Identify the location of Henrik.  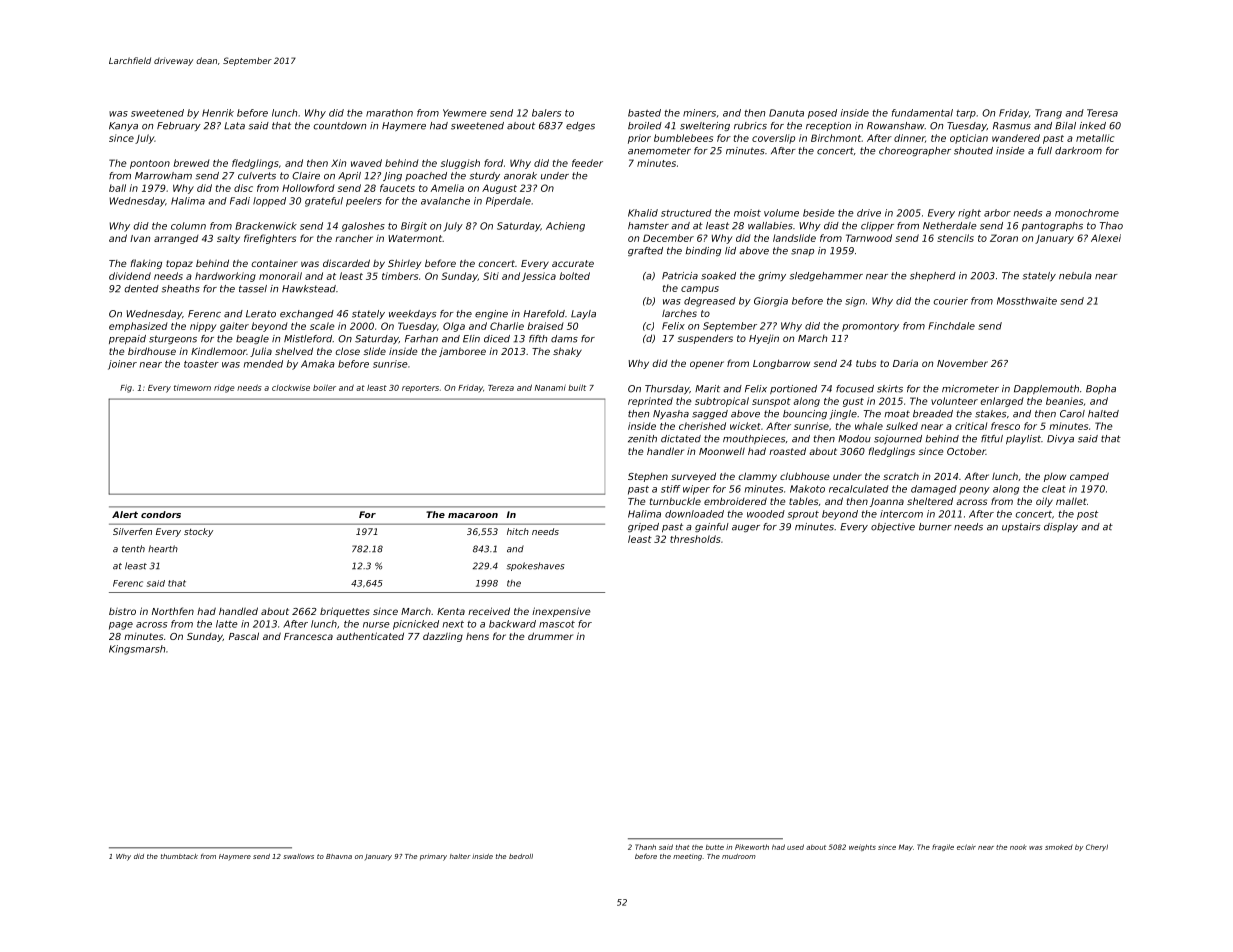
(218, 113).
